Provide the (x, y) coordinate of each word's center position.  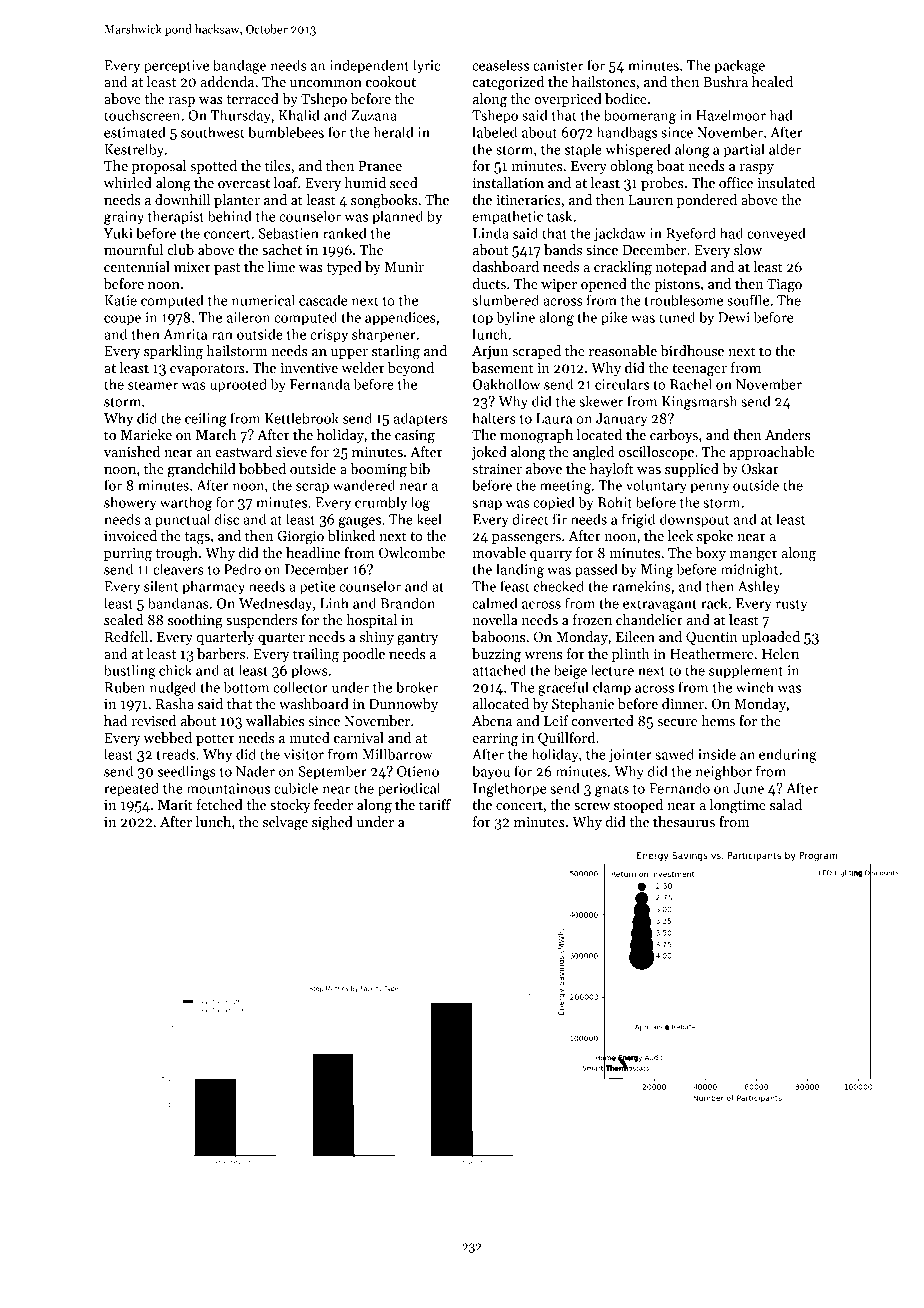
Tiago (784, 286)
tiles (278, 165)
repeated (131, 789)
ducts (489, 283)
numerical (263, 300)
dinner (683, 703)
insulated (786, 182)
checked (559, 586)
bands (563, 249)
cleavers (178, 569)
